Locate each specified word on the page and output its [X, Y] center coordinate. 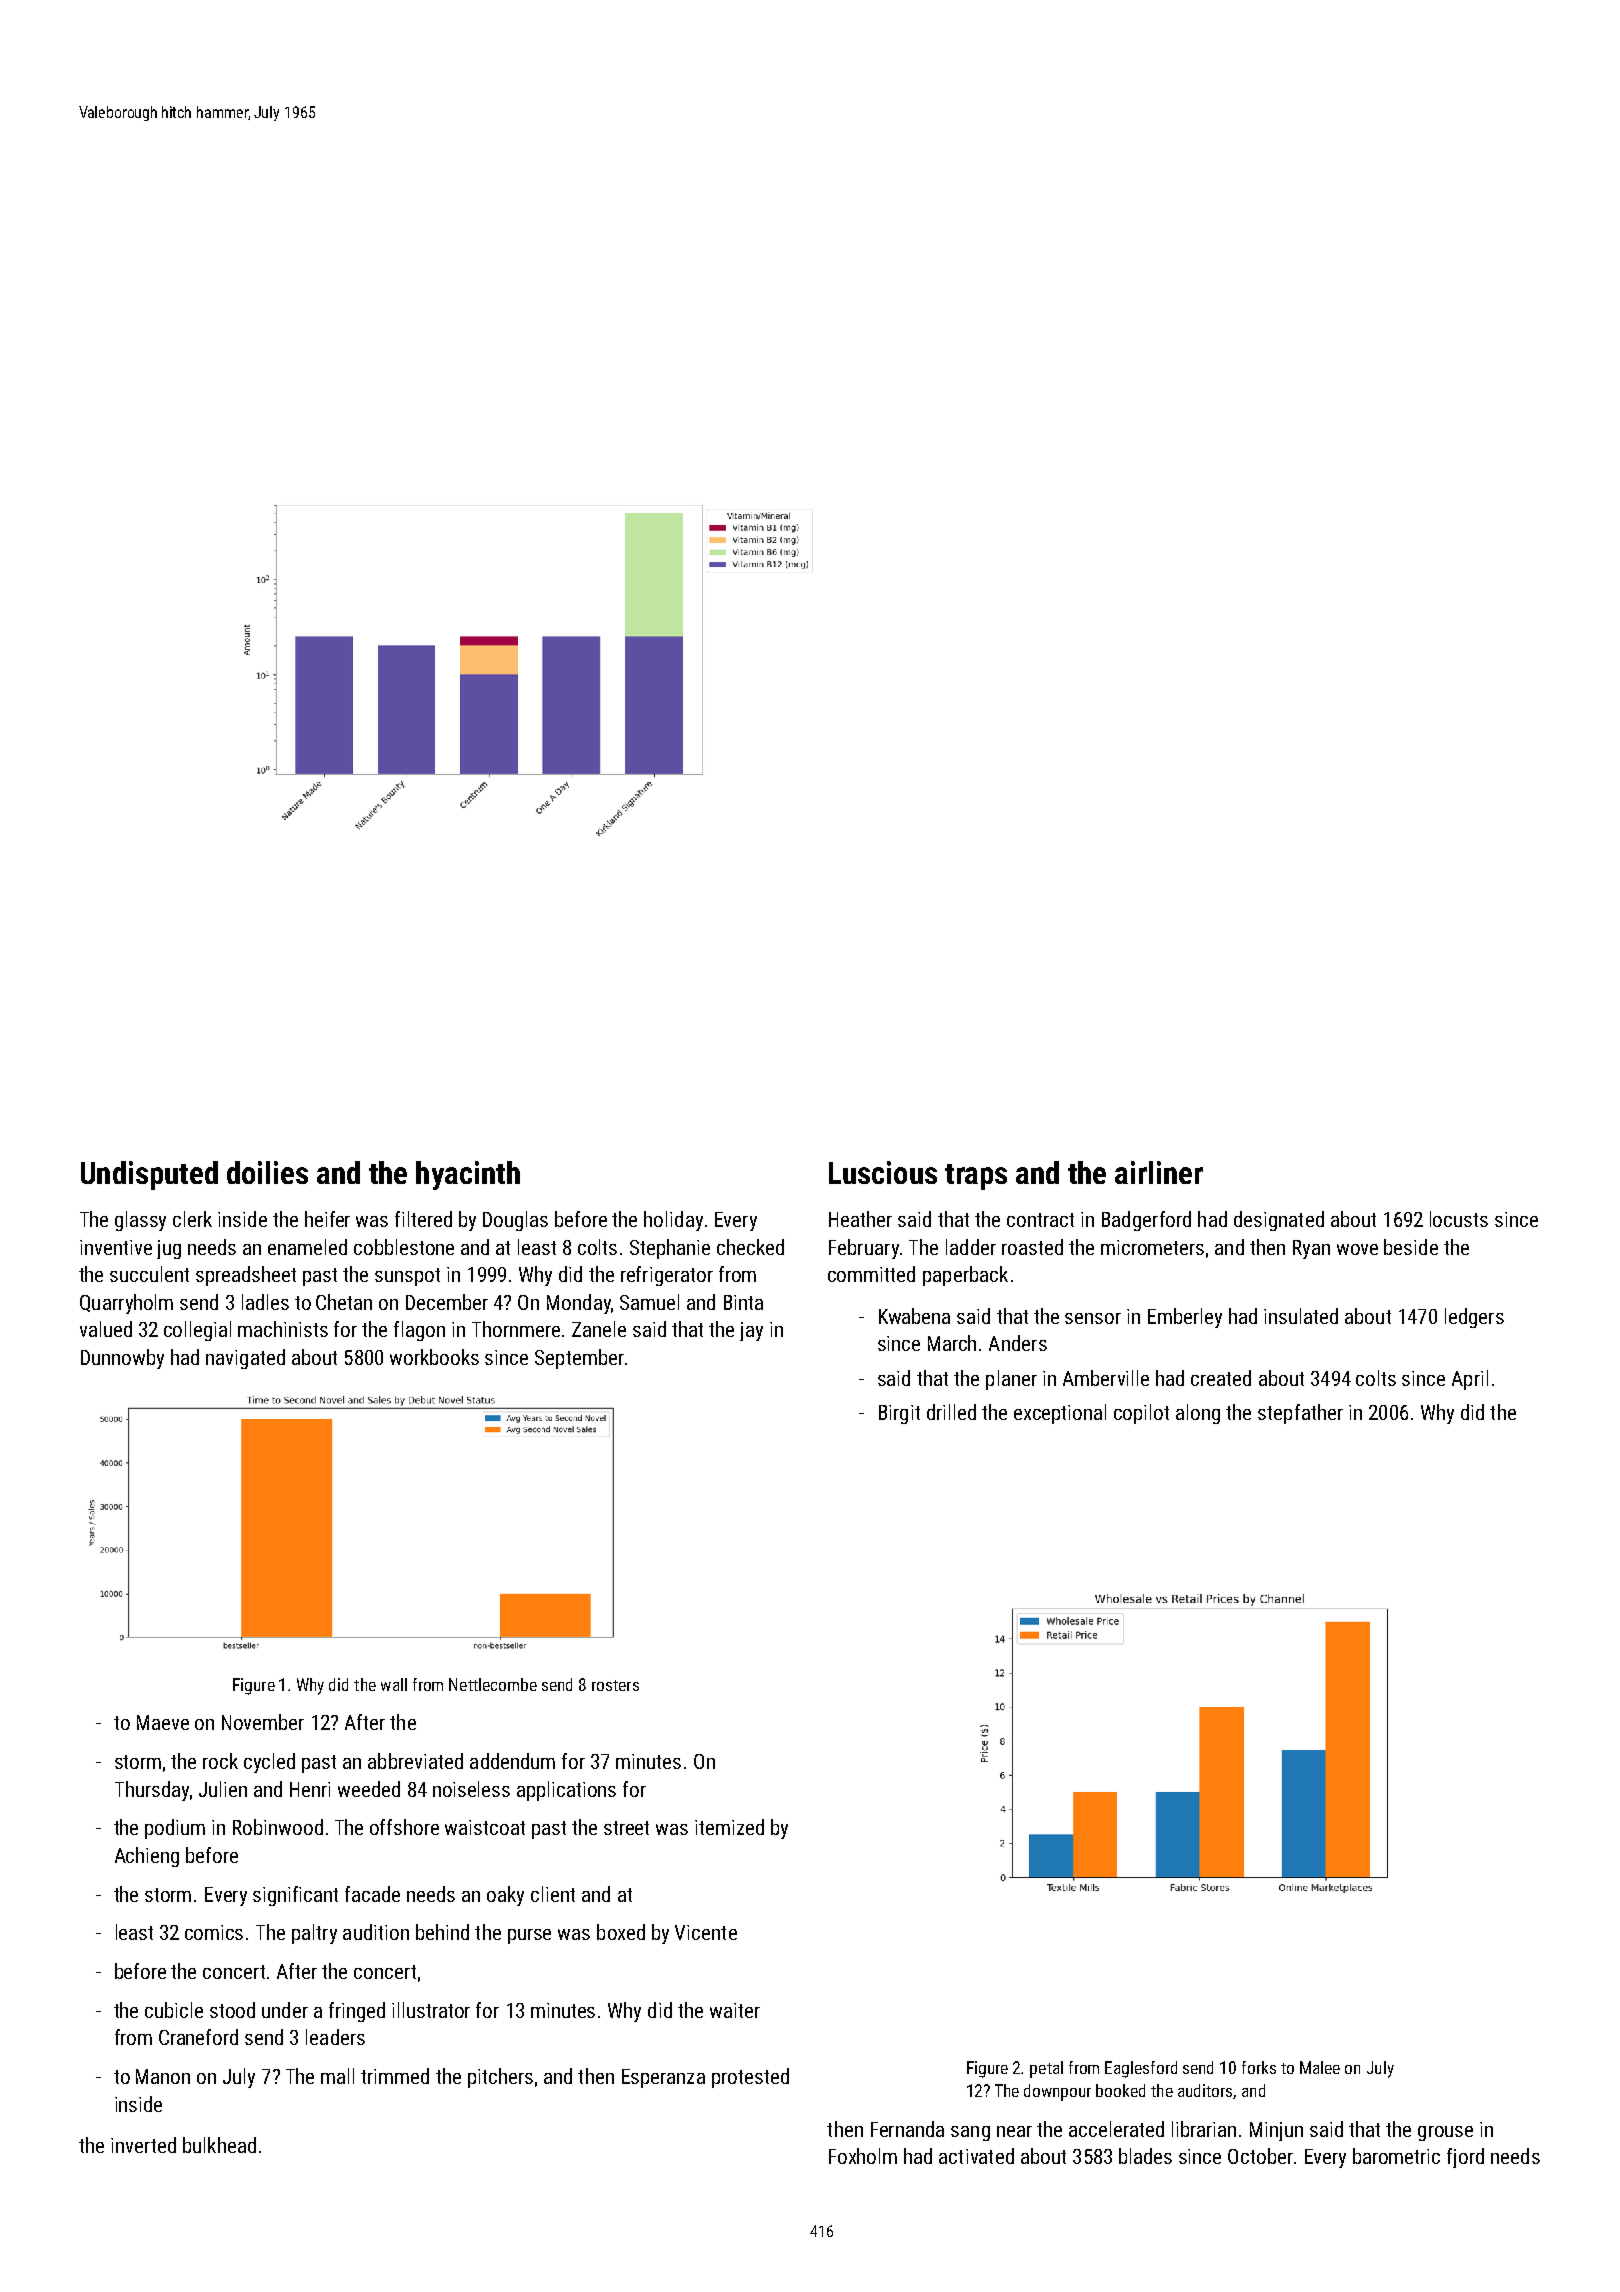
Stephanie [670, 1249]
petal [1046, 2069]
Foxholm [863, 2156]
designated [1279, 1221]
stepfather [1300, 1414]
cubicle [174, 2010]
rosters [615, 1685]
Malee [1320, 2067]
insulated [1301, 1316]
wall [394, 1684]
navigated [245, 1359]
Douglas [515, 1221]
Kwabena [914, 1316]
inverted [143, 2145]
